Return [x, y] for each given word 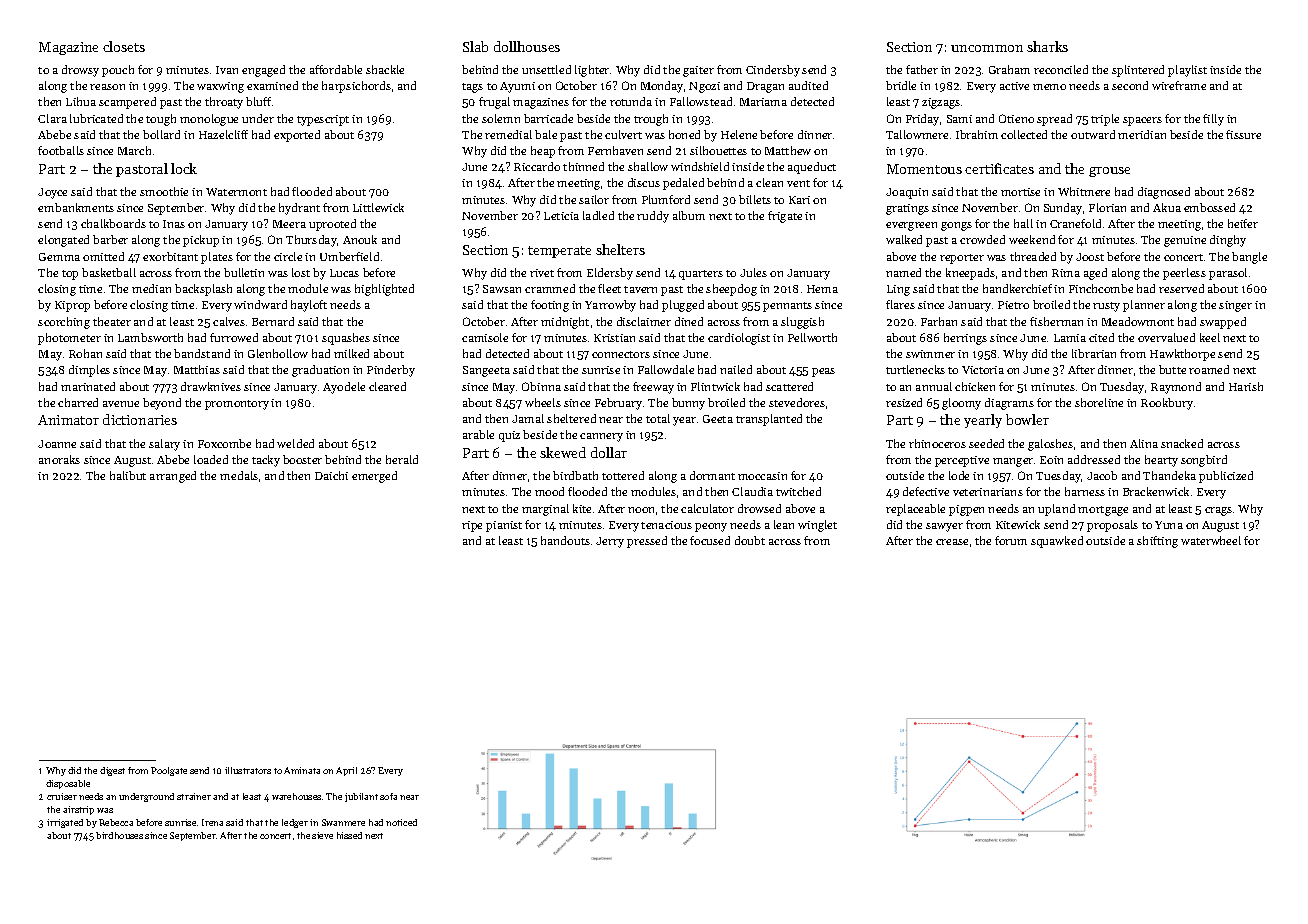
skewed [563, 452]
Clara [52, 118]
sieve [322, 835]
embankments [76, 207]
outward [1093, 134]
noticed [401, 822]
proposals [1112, 526]
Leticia [561, 216]
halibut [128, 475]
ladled [598, 215]
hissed [349, 835]
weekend [1032, 239]
